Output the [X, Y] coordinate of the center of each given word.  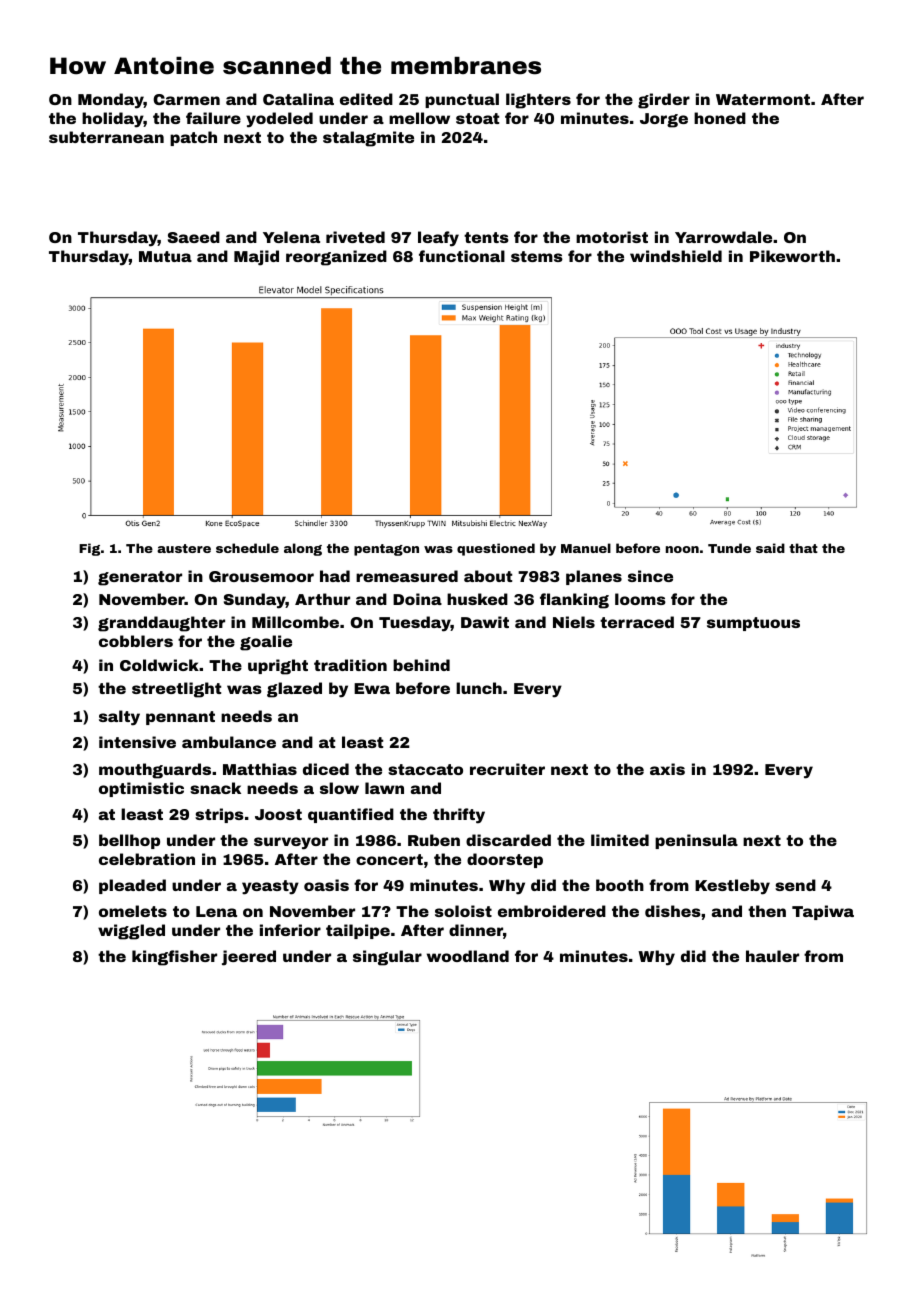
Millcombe [295, 622]
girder [664, 101]
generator [140, 578]
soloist [463, 911]
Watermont [763, 99]
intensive [137, 742]
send [795, 885]
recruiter [507, 769]
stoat [477, 118]
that [803, 548]
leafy [438, 239]
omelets [133, 911]
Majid [256, 258]
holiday [113, 120]
